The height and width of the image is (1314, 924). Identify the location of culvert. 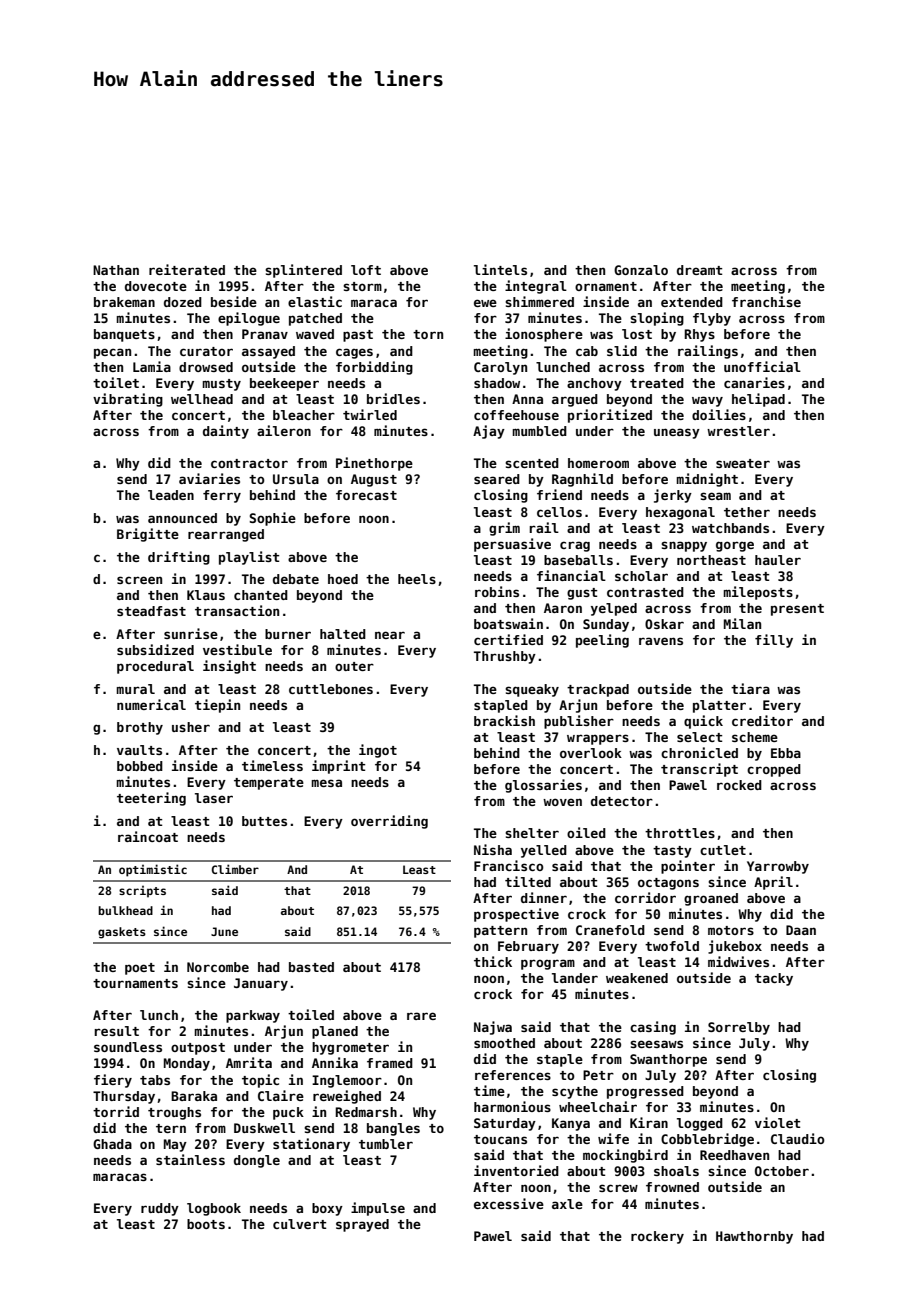
(299, 1224).
